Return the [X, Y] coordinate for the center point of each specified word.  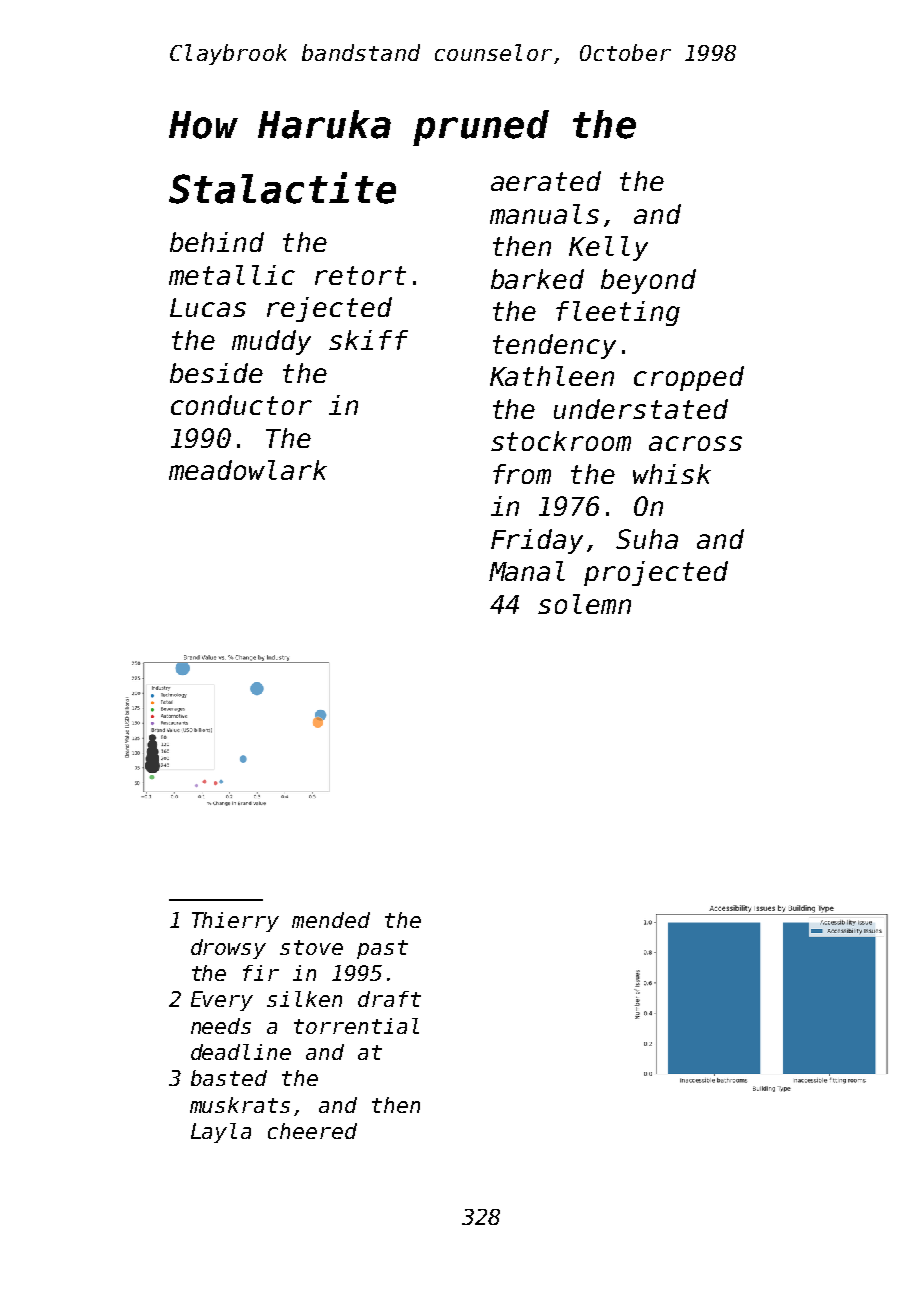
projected [656, 573]
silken [304, 999]
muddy [271, 342]
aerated [546, 181]
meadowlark [248, 470]
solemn [584, 604]
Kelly [608, 248]
